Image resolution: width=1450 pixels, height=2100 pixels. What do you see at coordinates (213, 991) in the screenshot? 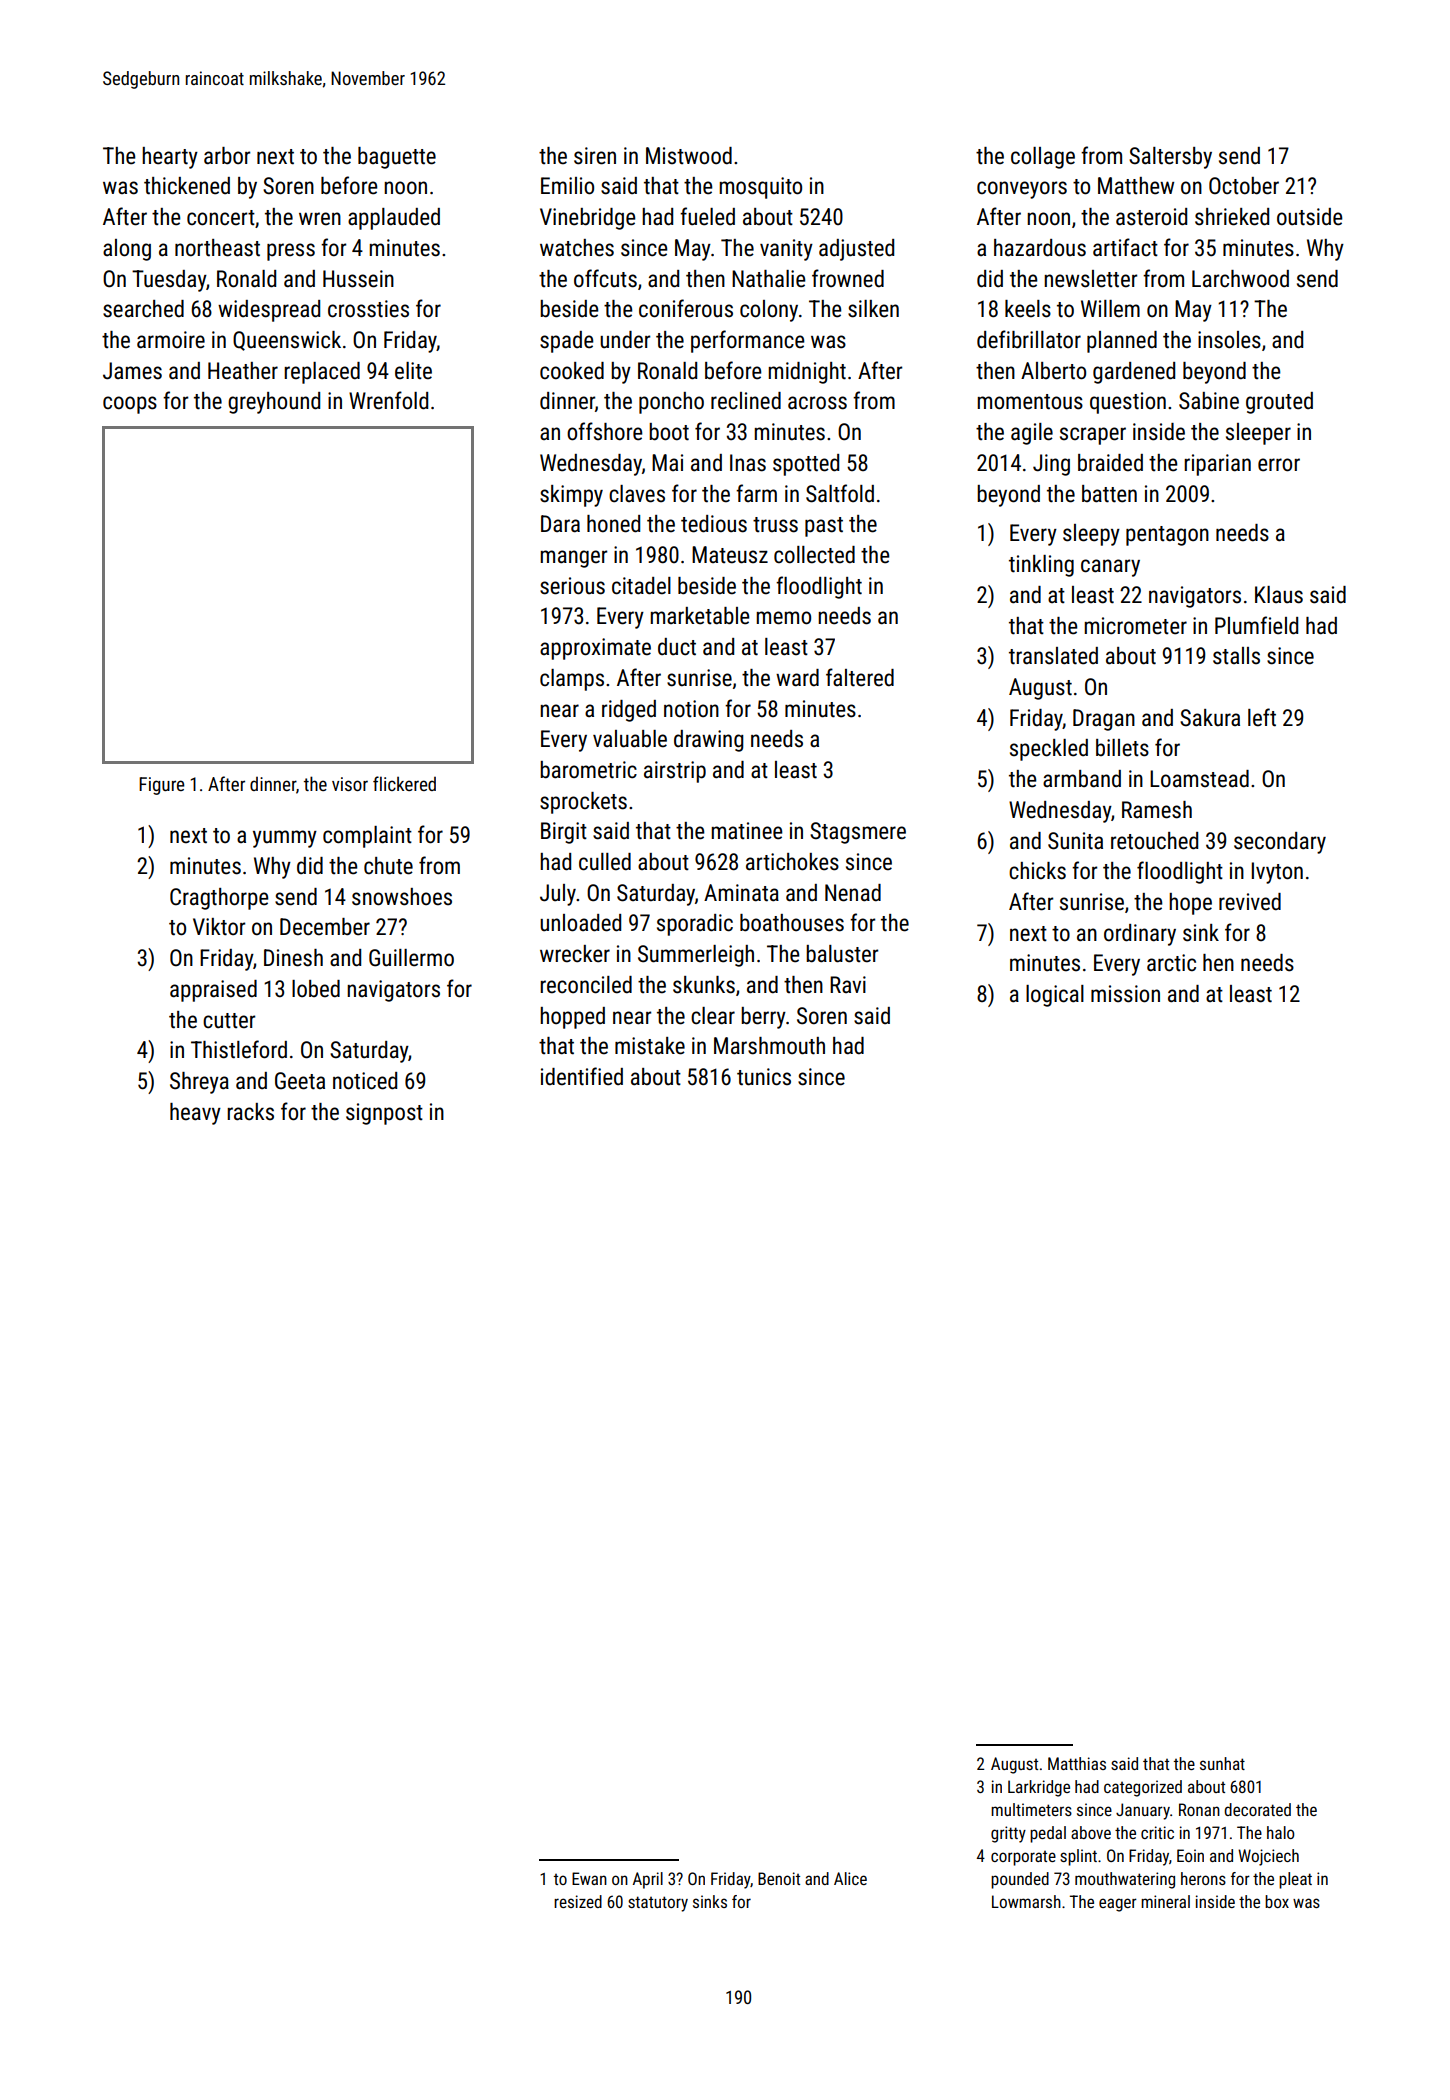
I see `appraised` at bounding box center [213, 991].
